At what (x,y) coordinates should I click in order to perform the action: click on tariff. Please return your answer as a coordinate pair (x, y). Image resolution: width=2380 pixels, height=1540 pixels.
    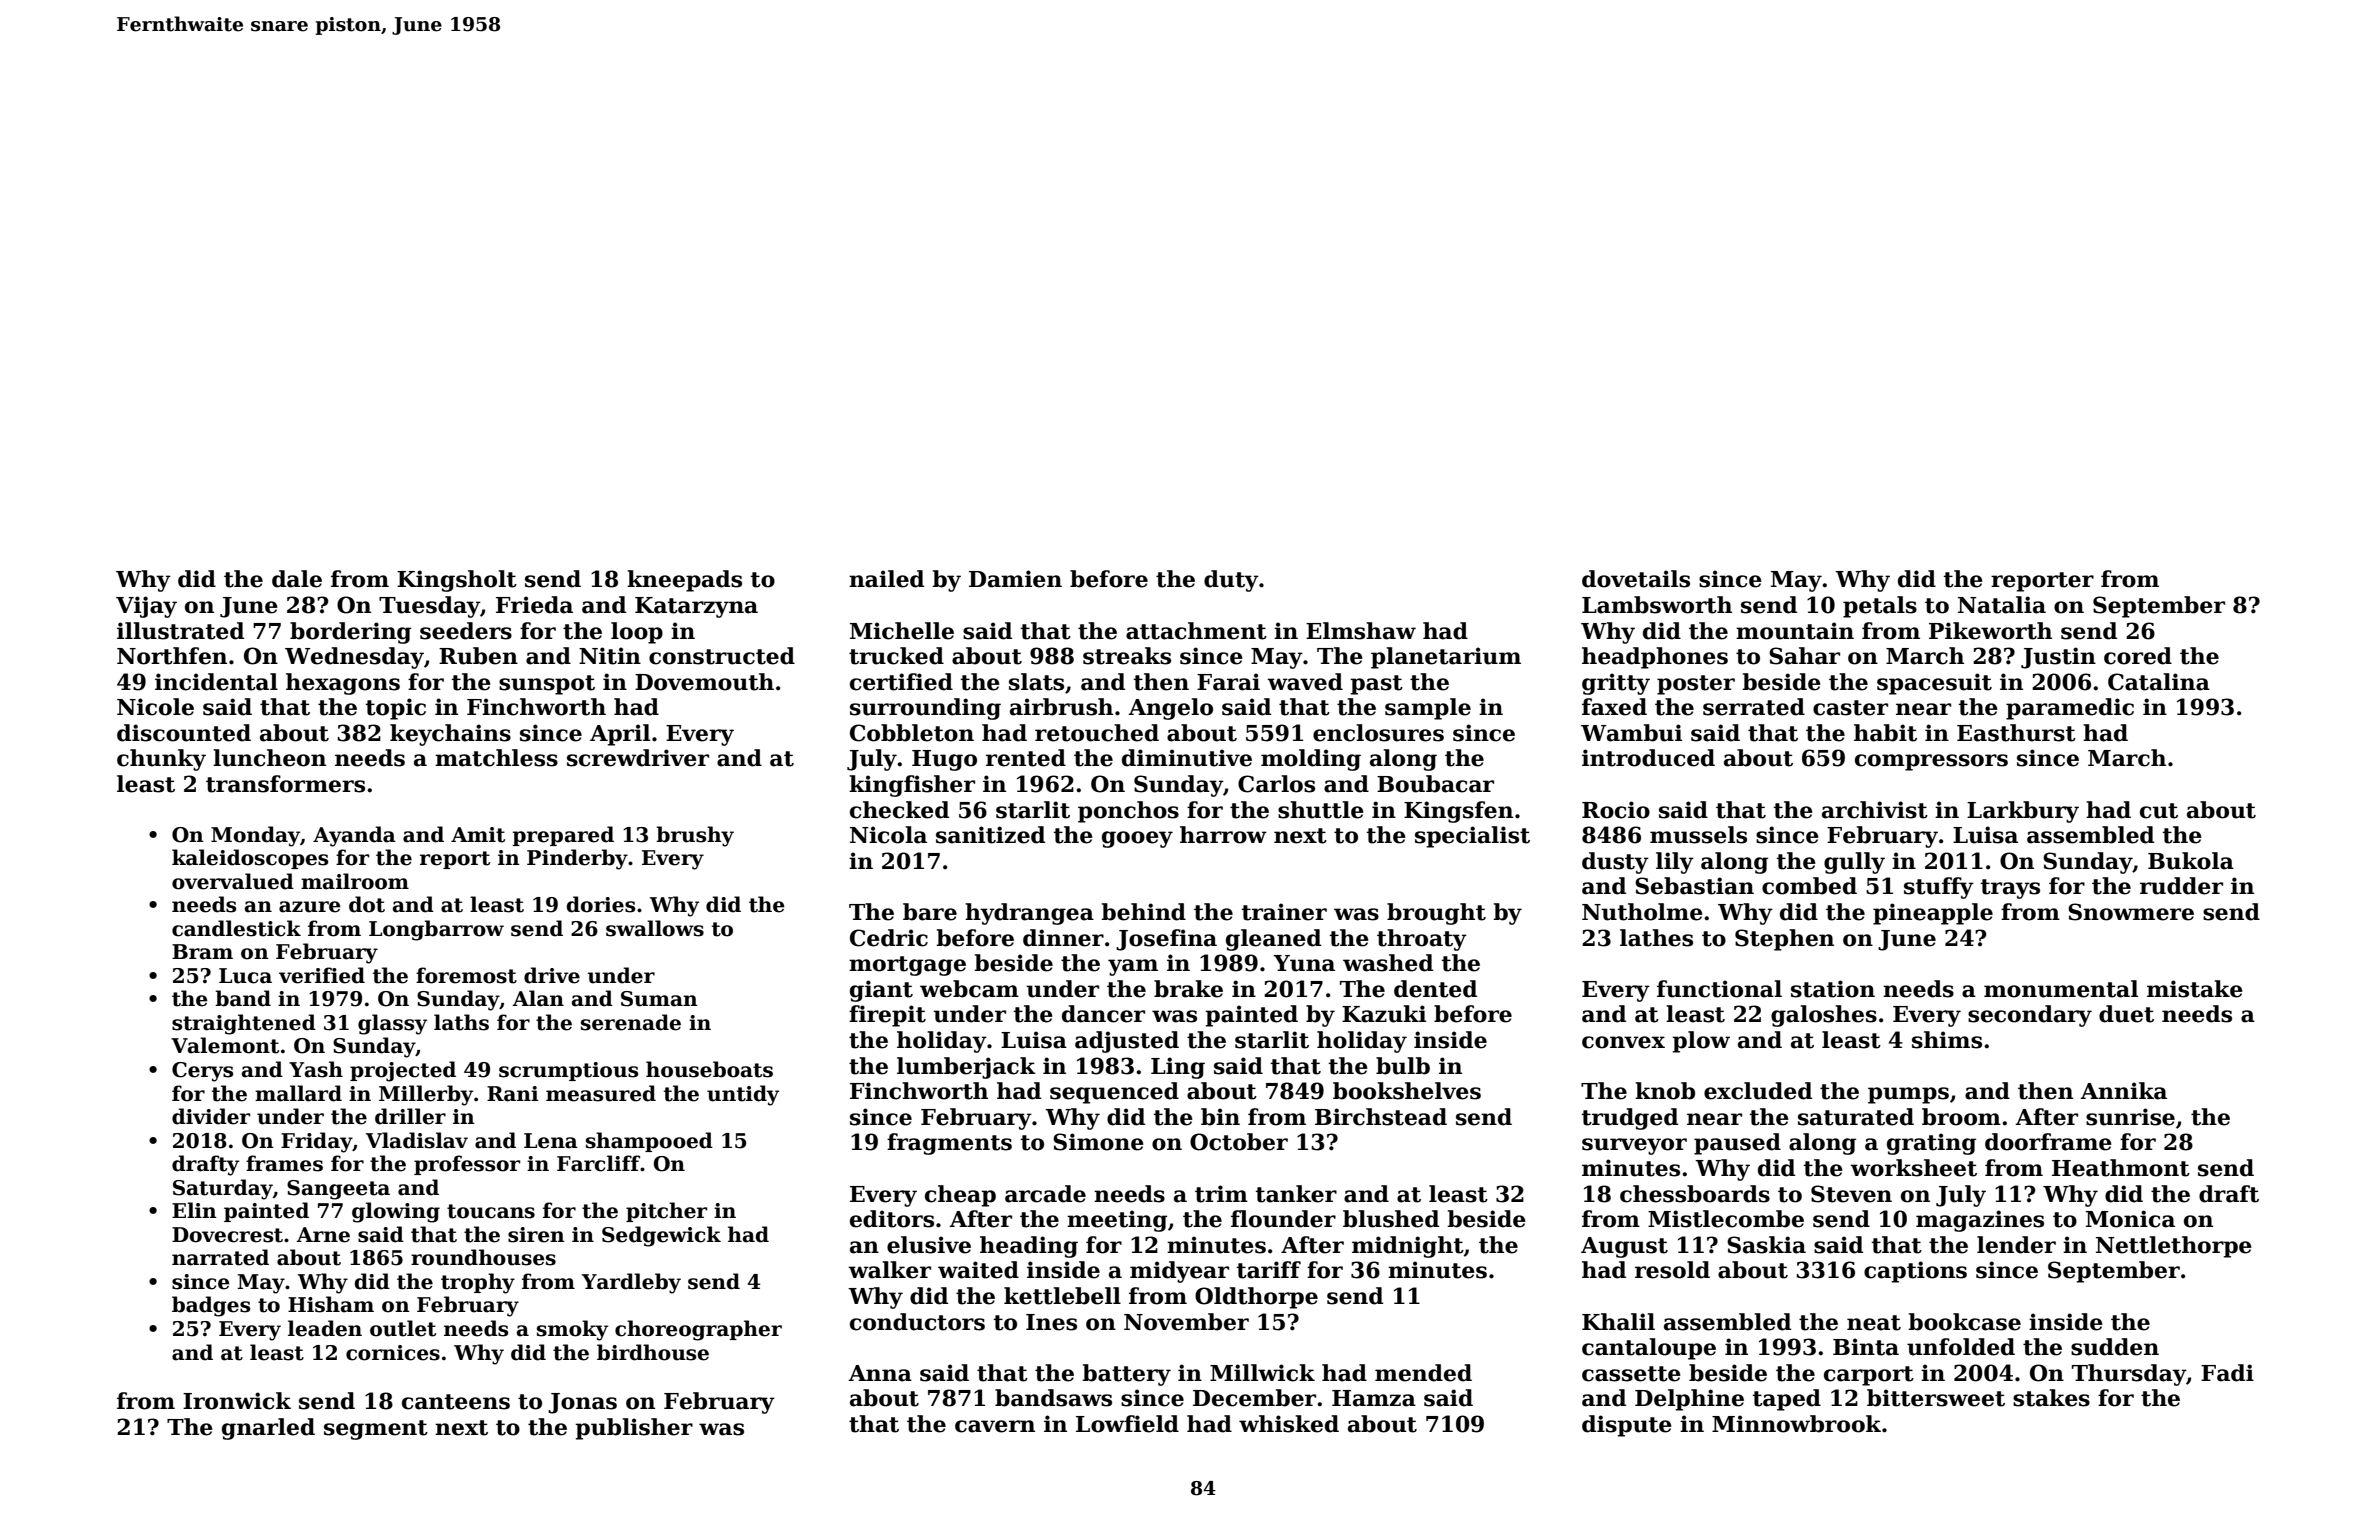
    Looking at the image, I should click on (1268, 1270).
